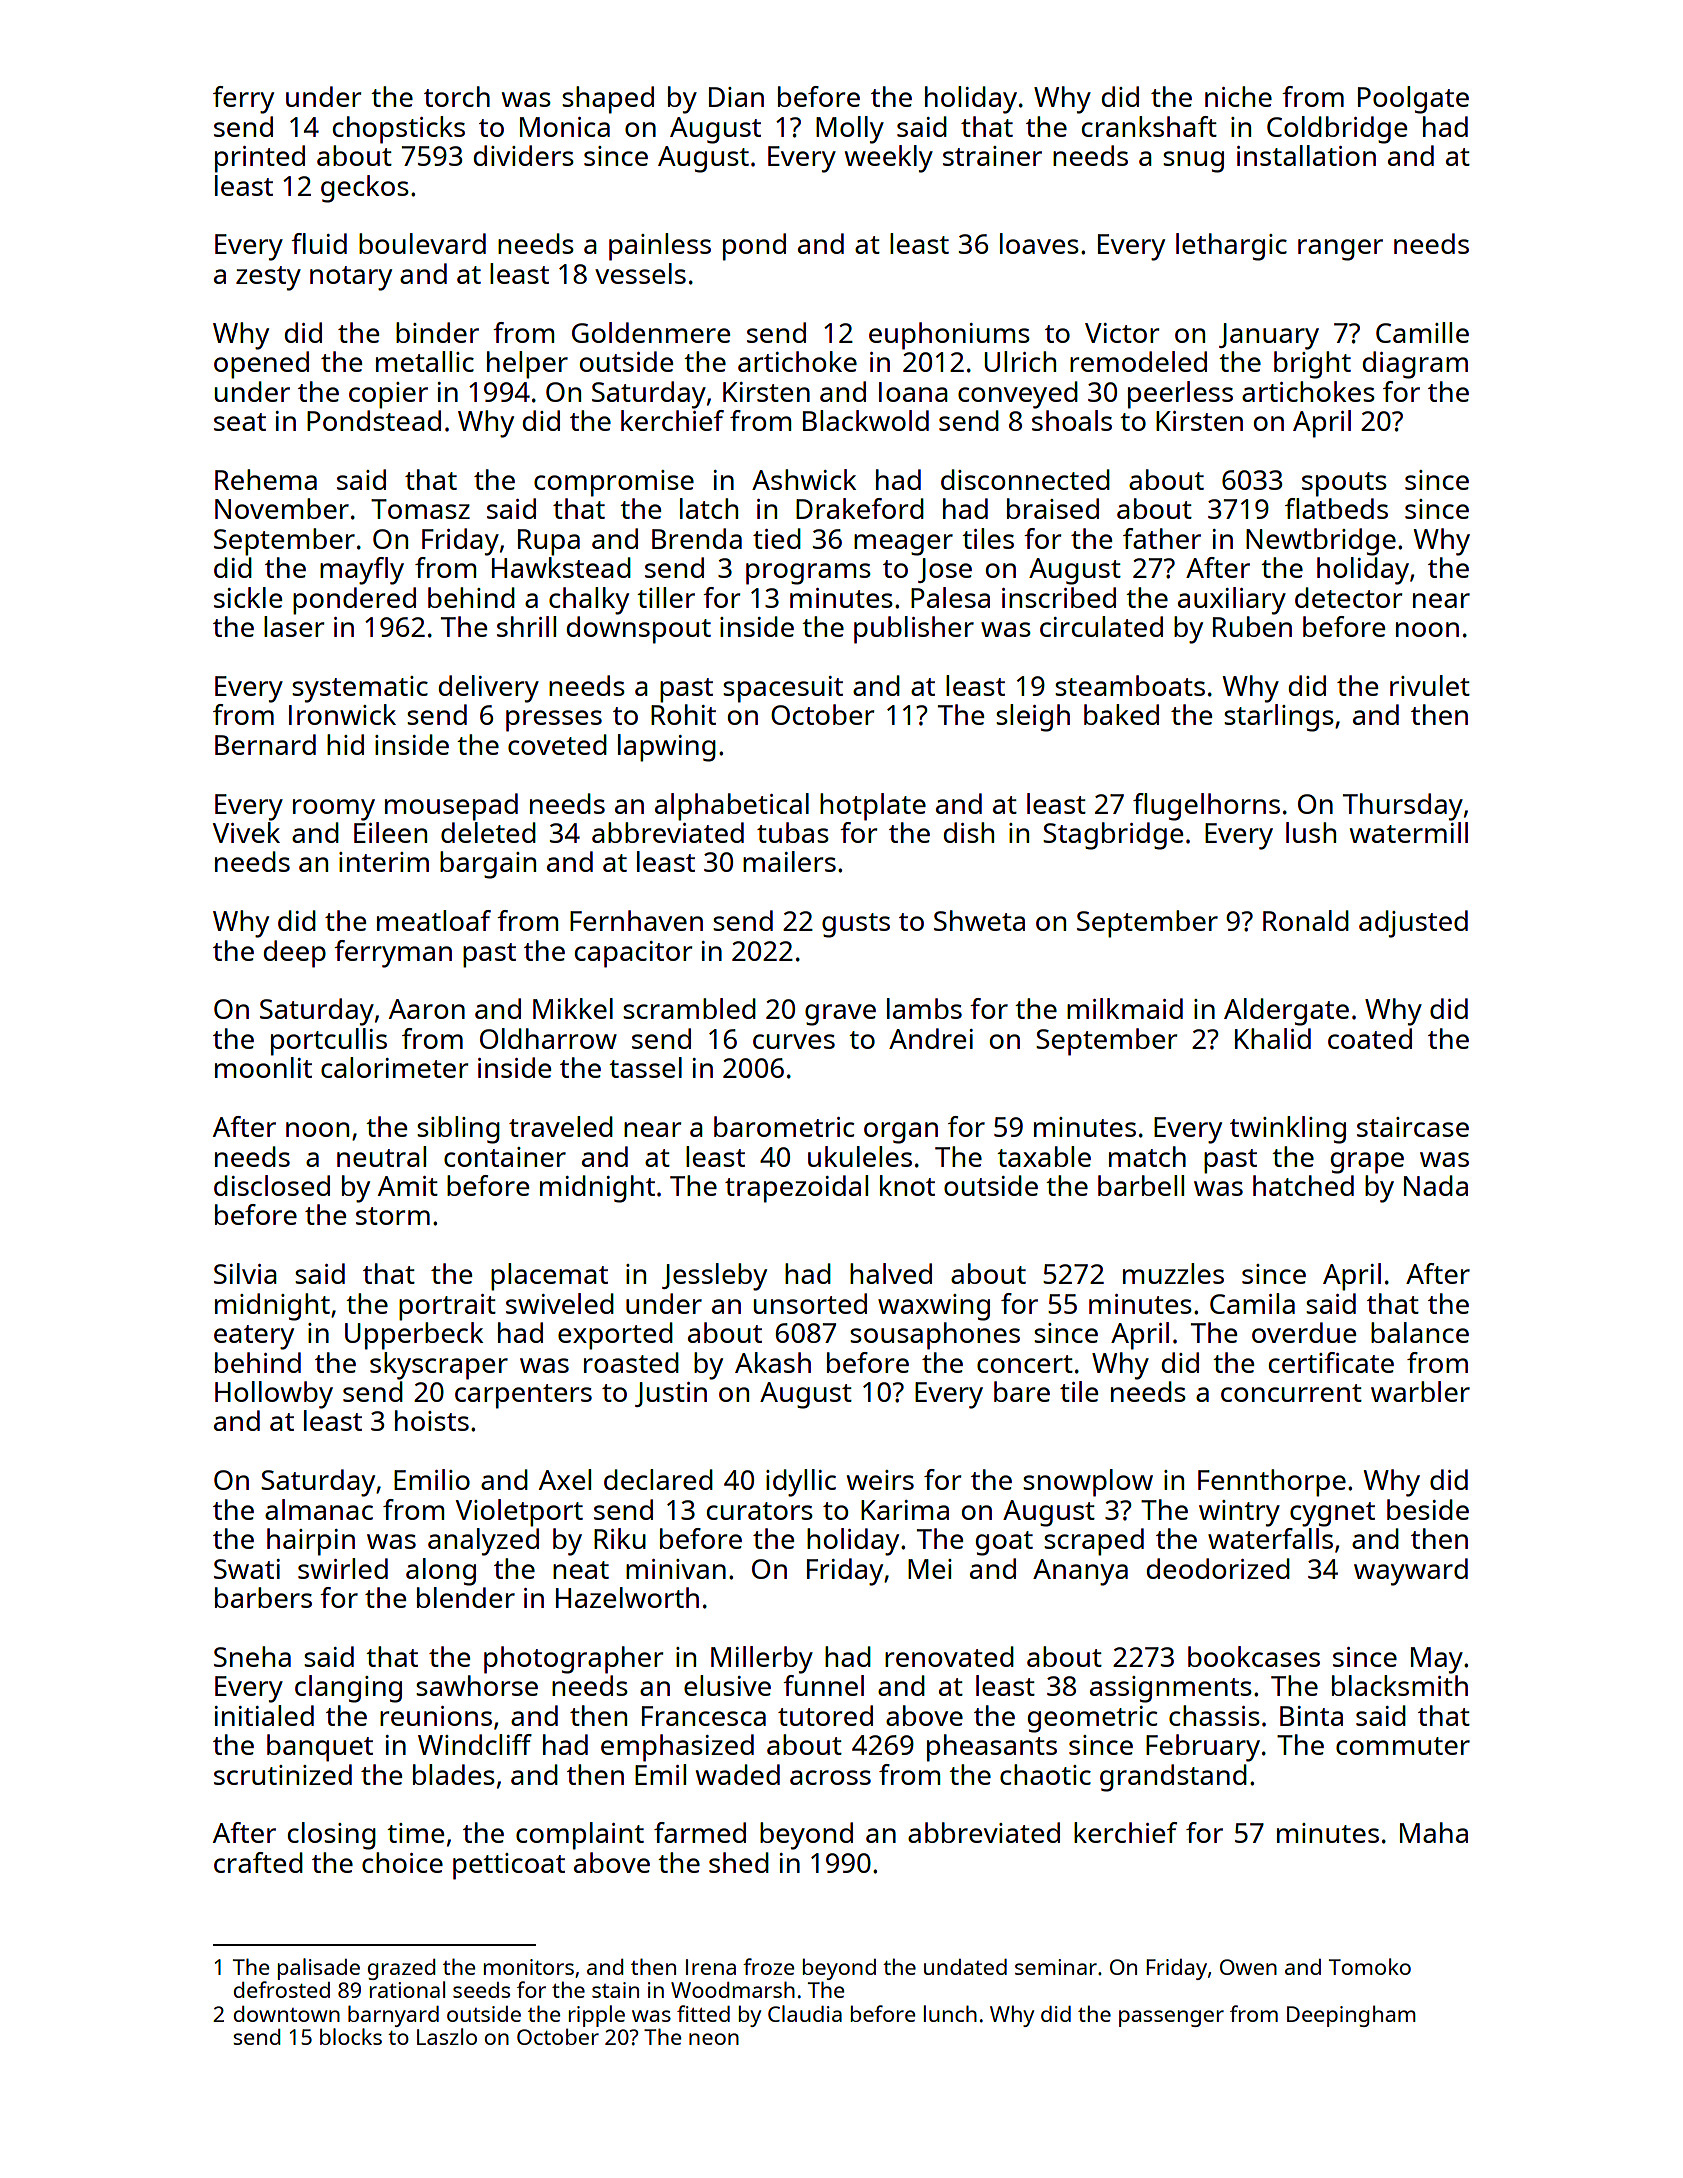 The width and height of the page is (1683, 2178). I want to click on Poolgate, so click(1413, 100).
